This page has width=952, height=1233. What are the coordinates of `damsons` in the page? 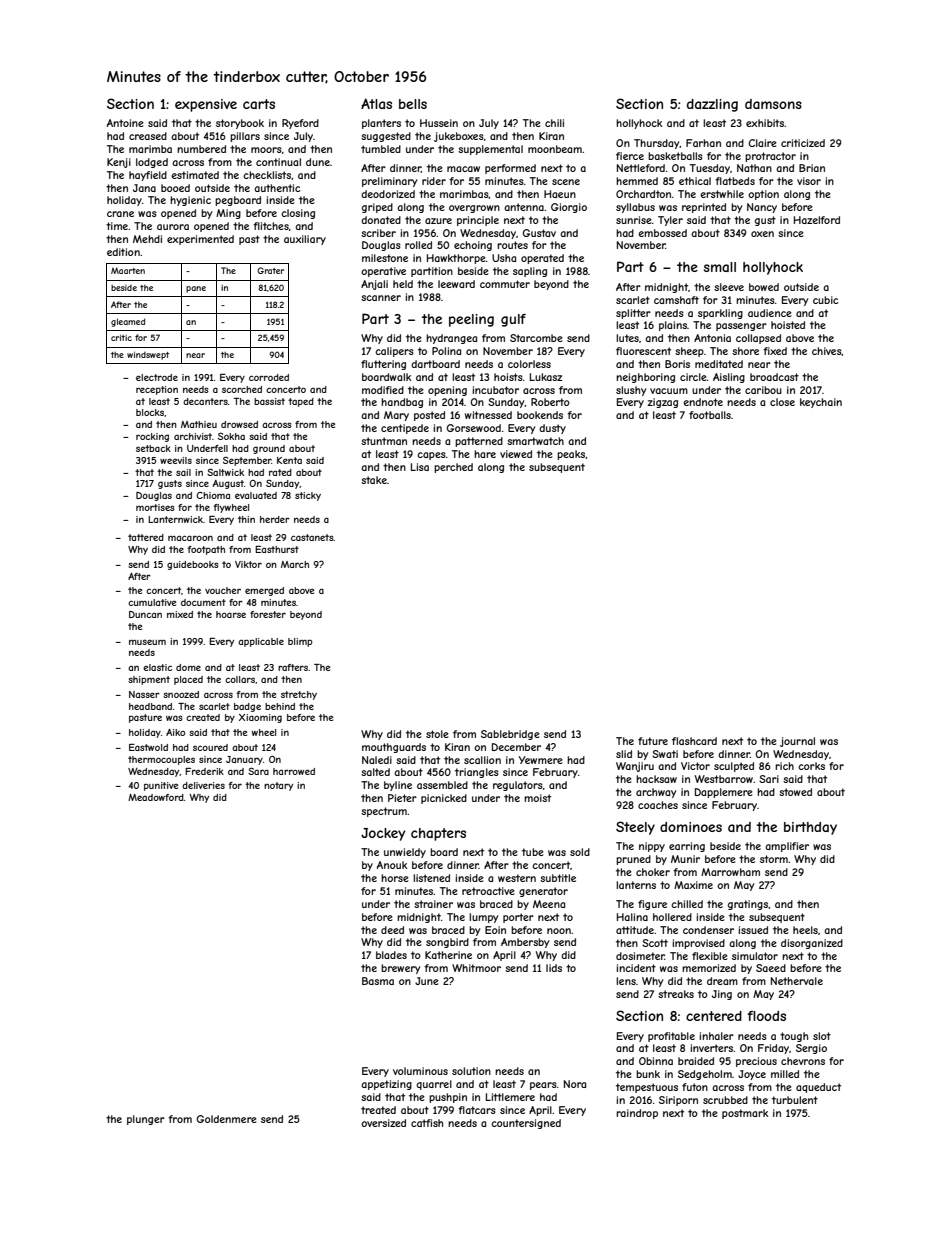 It's located at (773, 104).
